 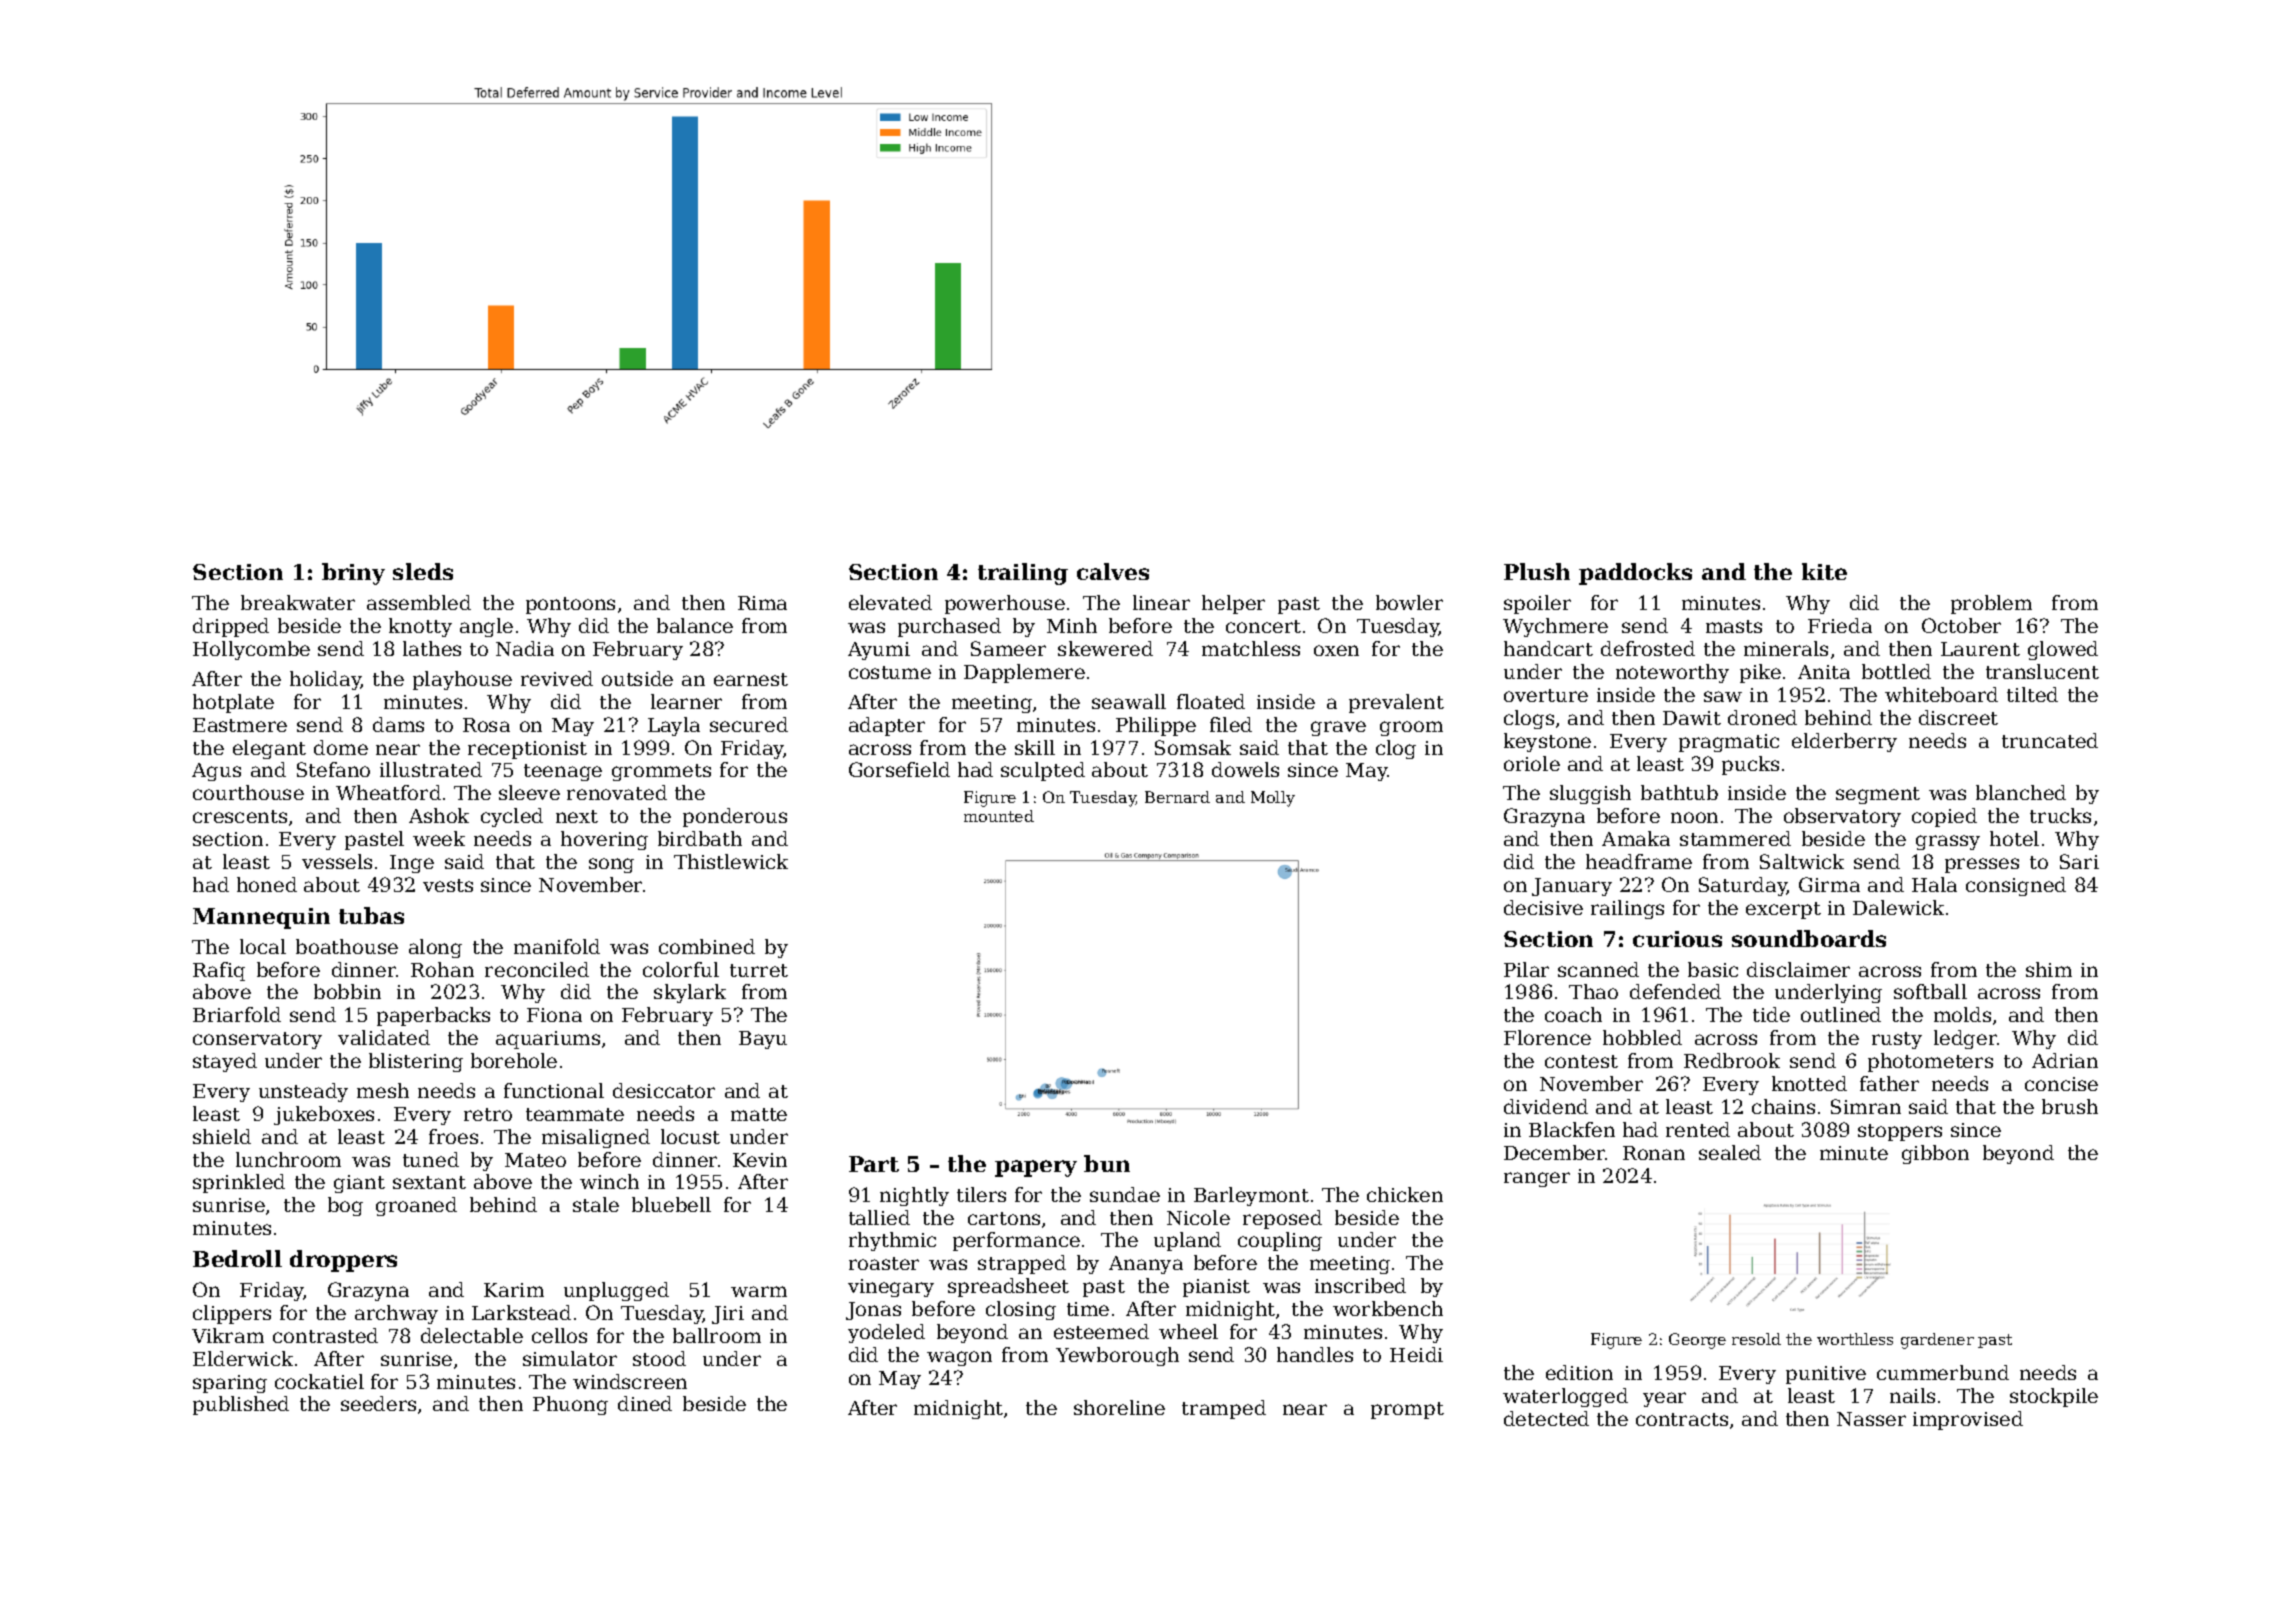 What do you see at coordinates (1360, 1285) in the page?
I see `inscribed` at bounding box center [1360, 1285].
